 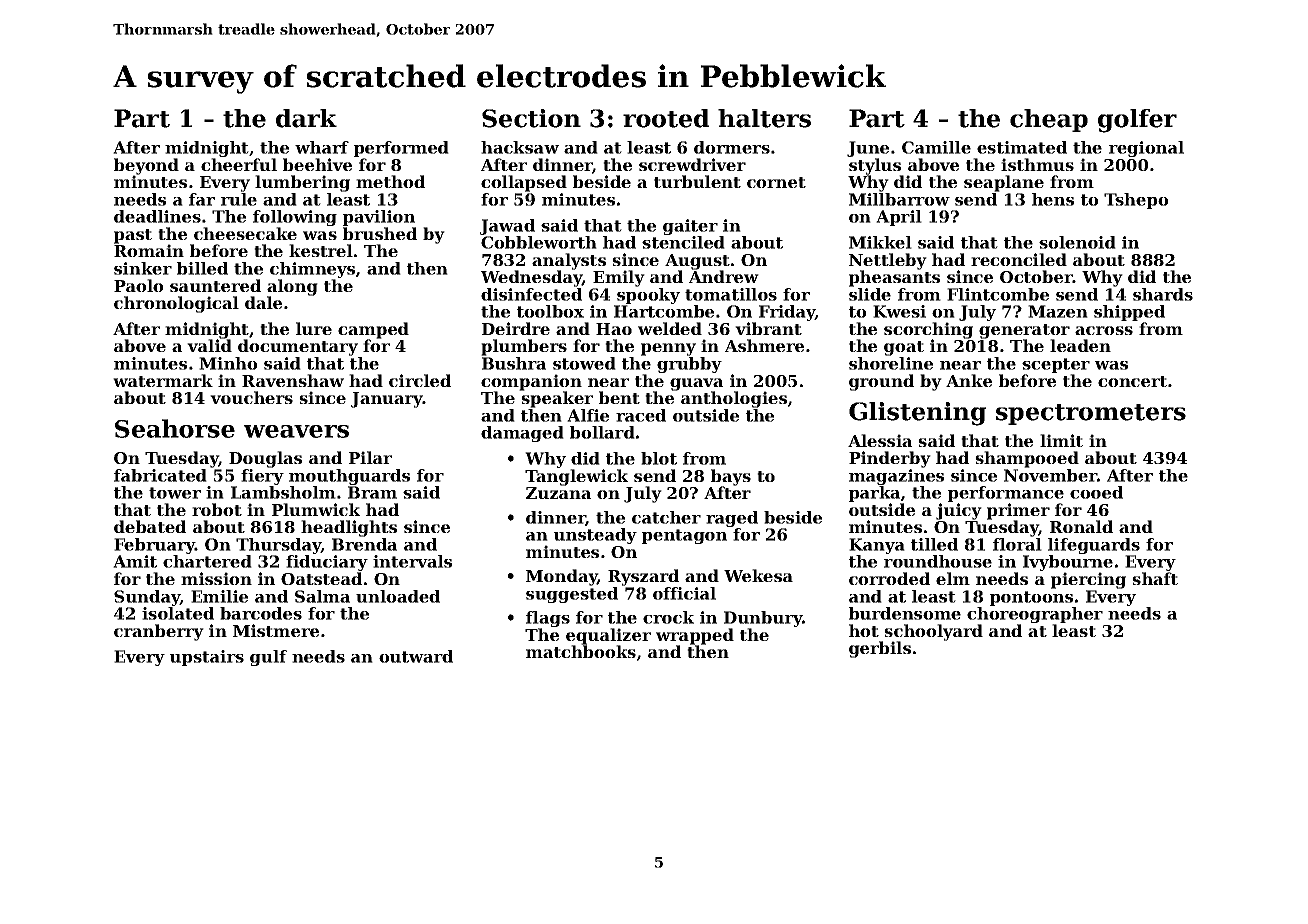 I want to click on lure, so click(x=314, y=328).
